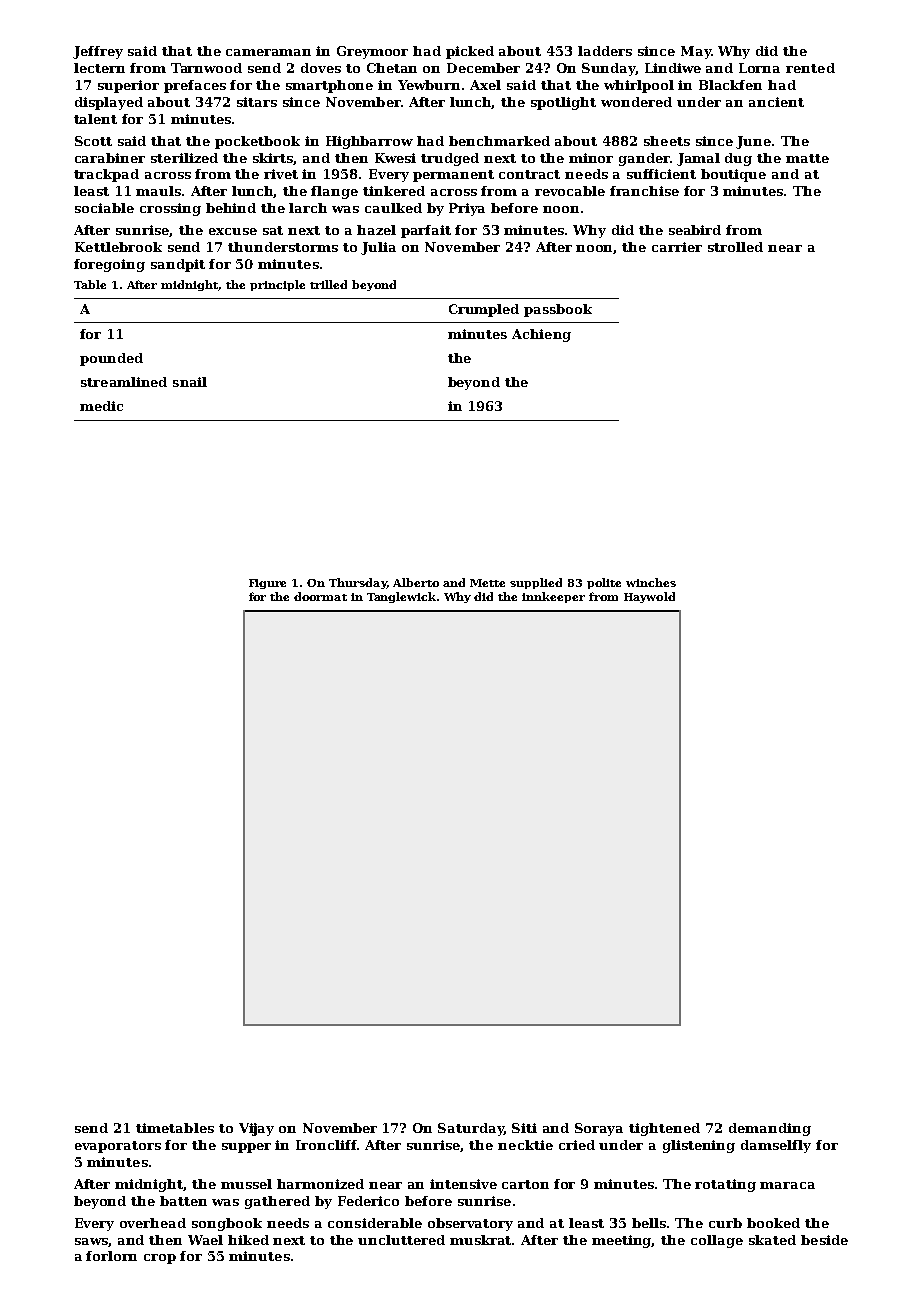  What do you see at coordinates (111, 359) in the screenshot?
I see `pounded` at bounding box center [111, 359].
